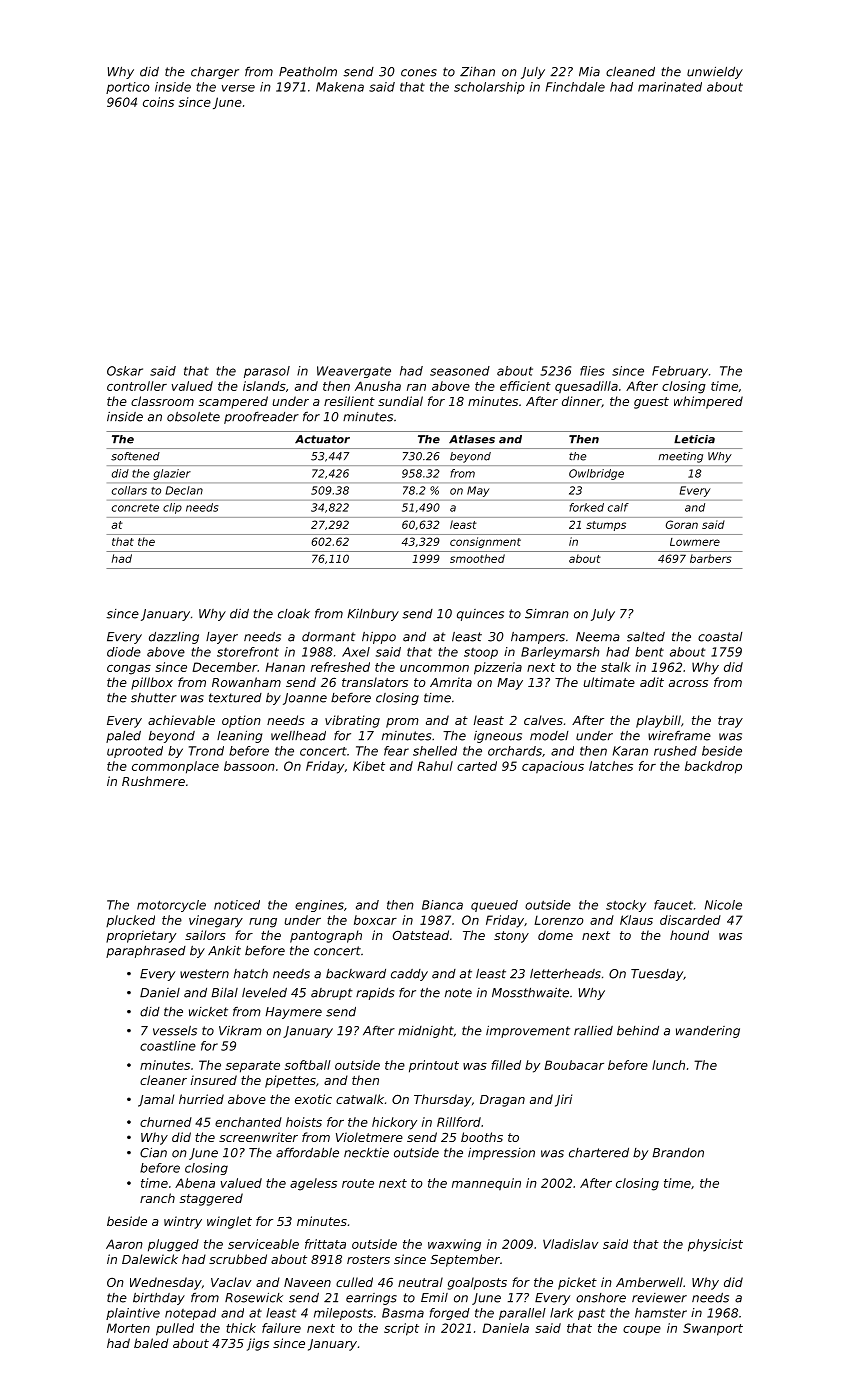 This page has width=849, height=1400. Describe the element at coordinates (158, 102) in the page. I see `coins` at that location.
